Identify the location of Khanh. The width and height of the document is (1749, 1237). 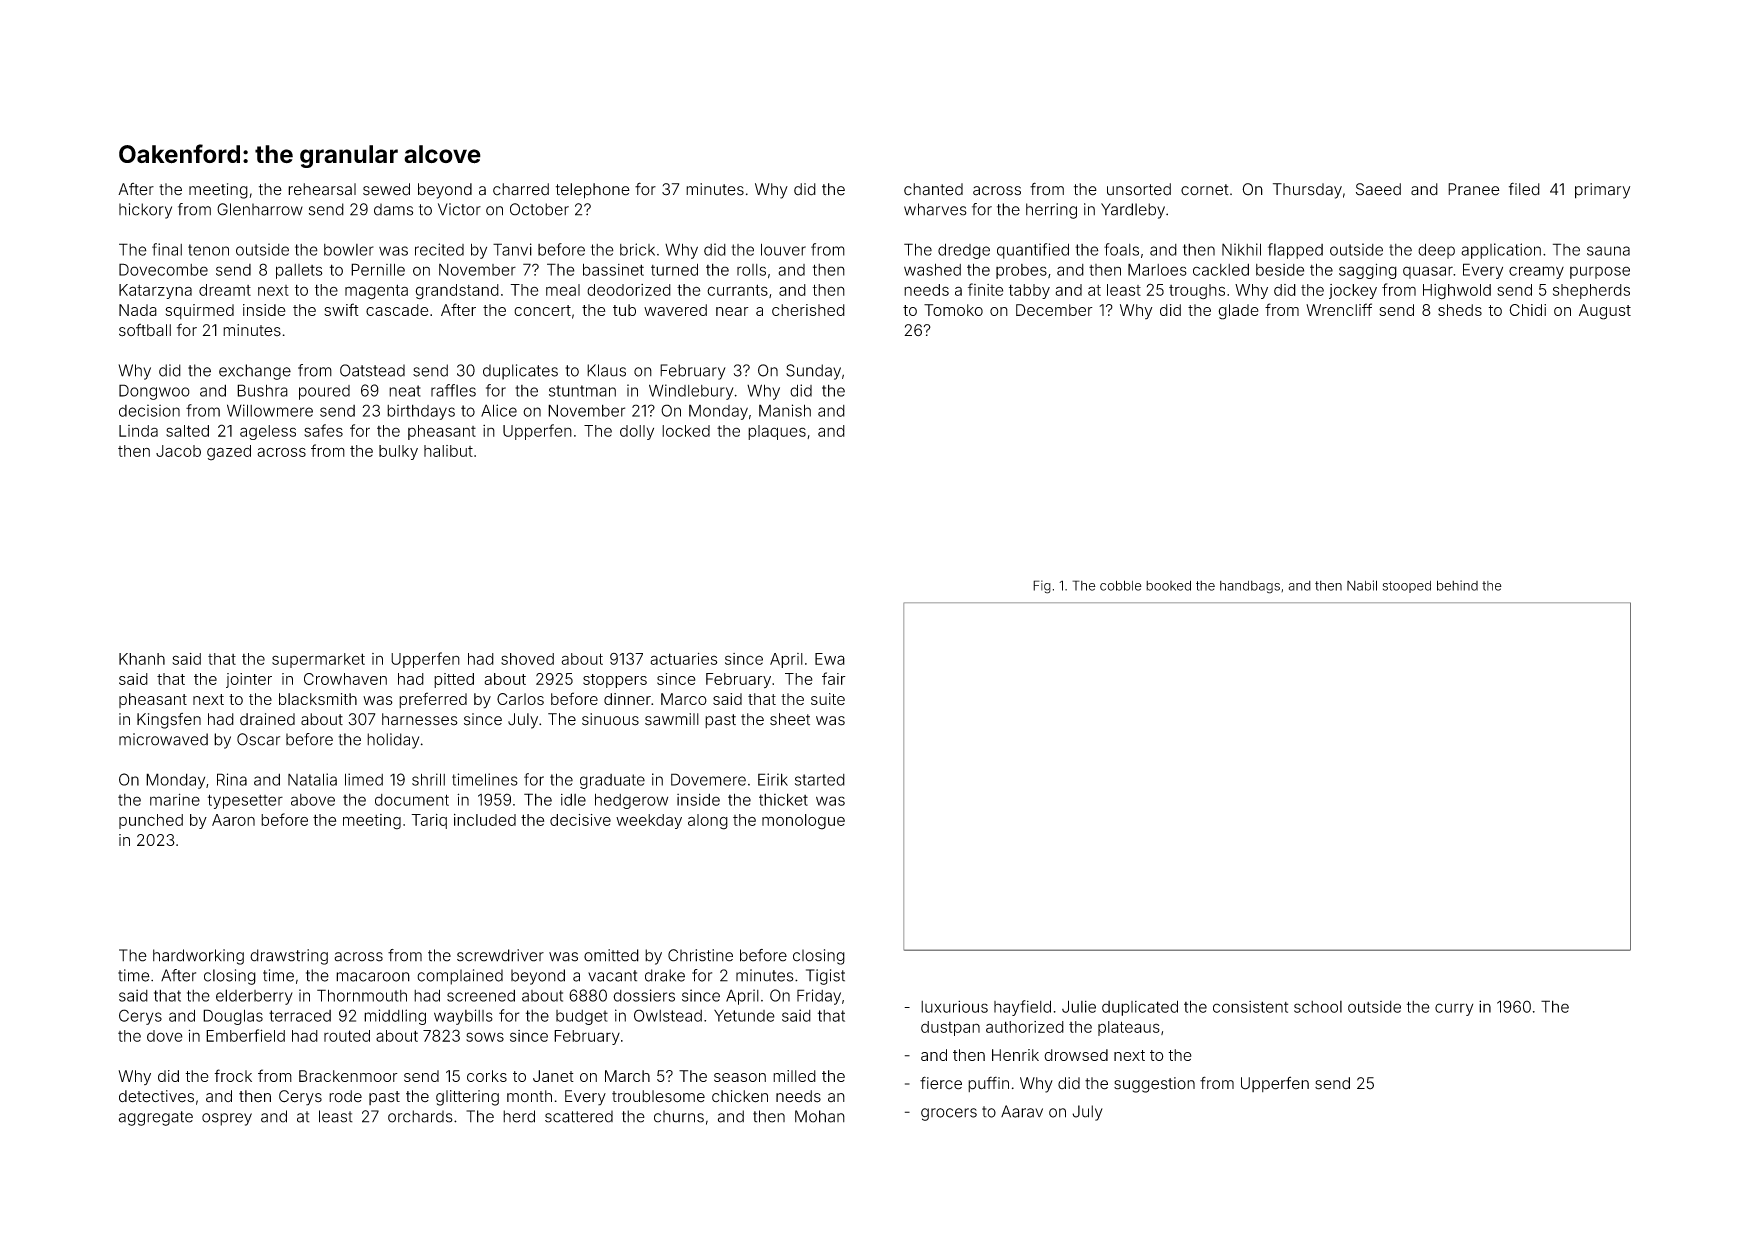
(142, 659).
